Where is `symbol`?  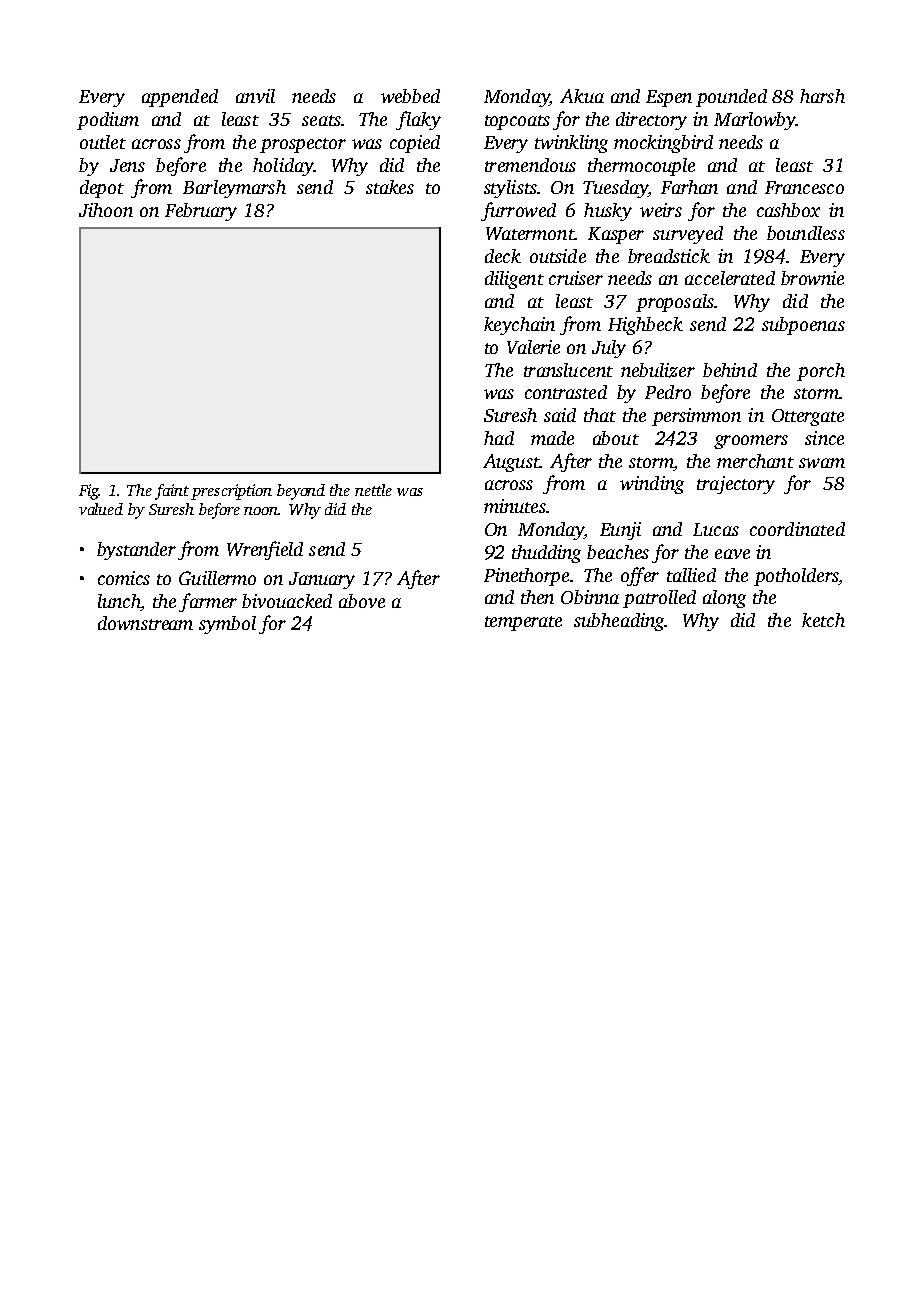 symbol is located at coordinates (227, 625).
